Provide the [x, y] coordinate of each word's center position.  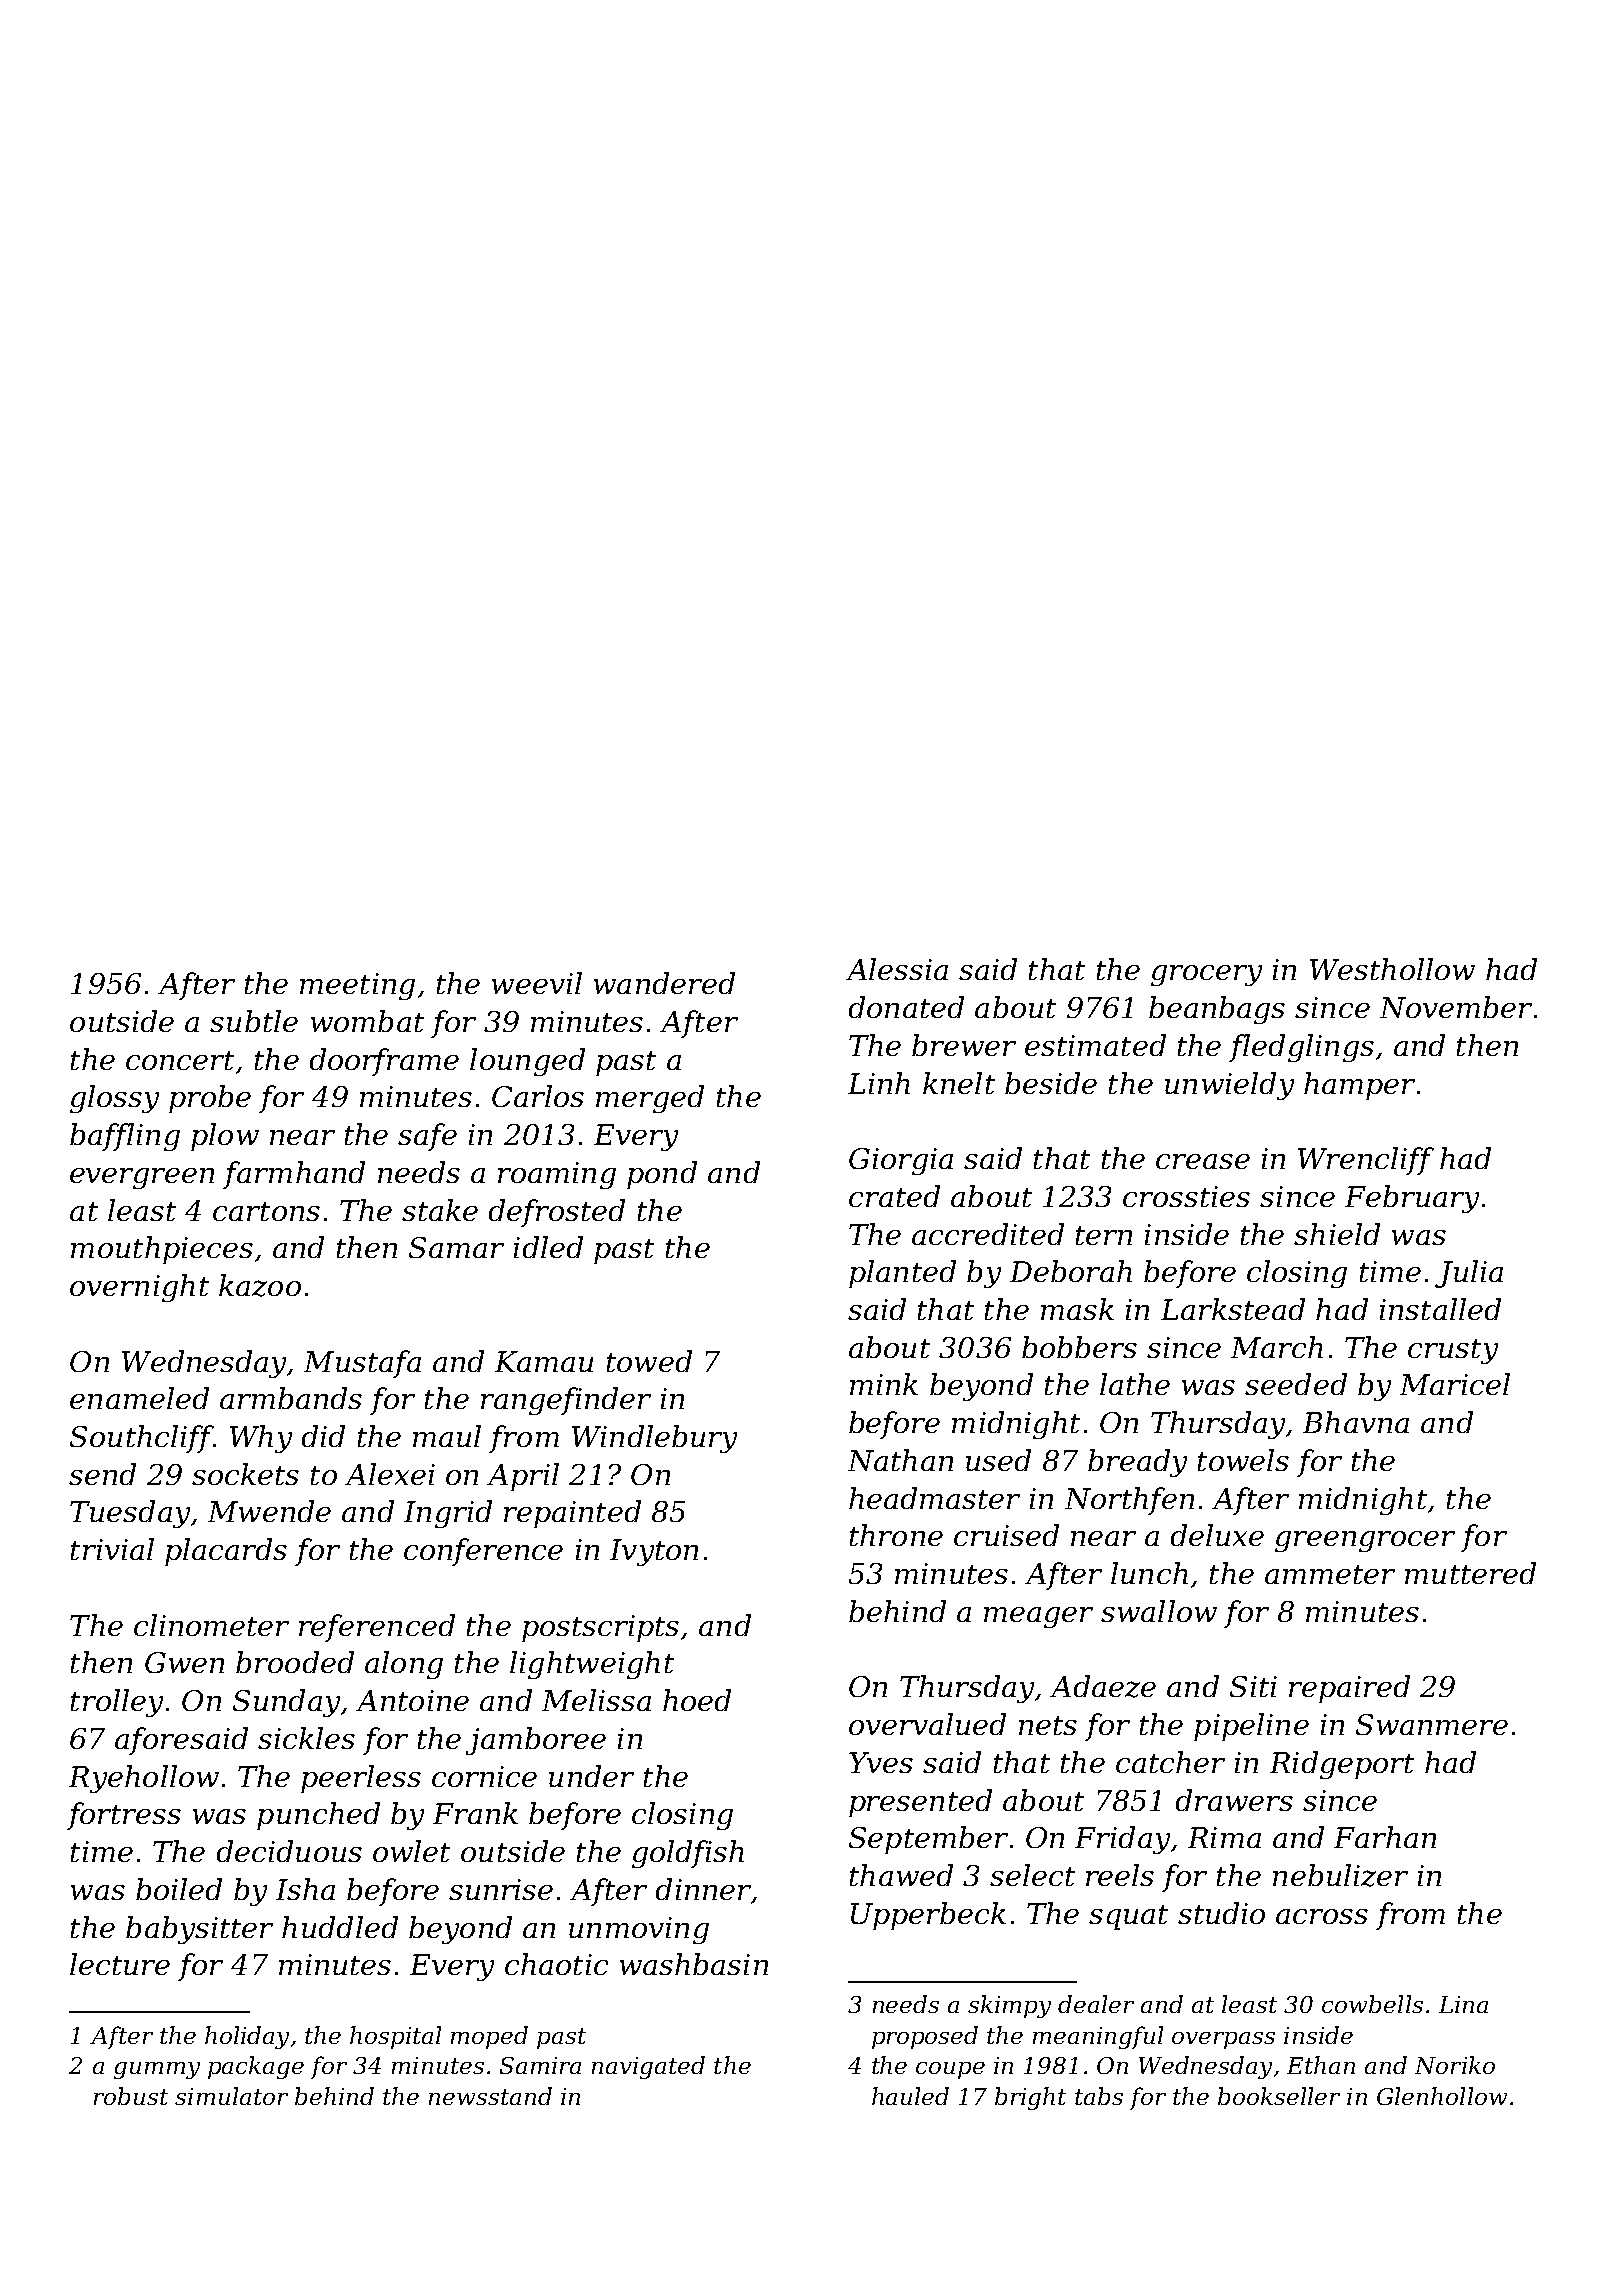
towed [649, 1361]
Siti [1253, 1686]
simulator [231, 2096]
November [1456, 1007]
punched [318, 1816]
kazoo [260, 1285]
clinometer [211, 1625]
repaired [1349, 1689]
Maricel [1455, 1384]
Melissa [596, 1700]
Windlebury [654, 1439]
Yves [881, 1762]
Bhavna [1356, 1422]
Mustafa [362, 1364]
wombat [367, 1021]
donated [906, 1007]
